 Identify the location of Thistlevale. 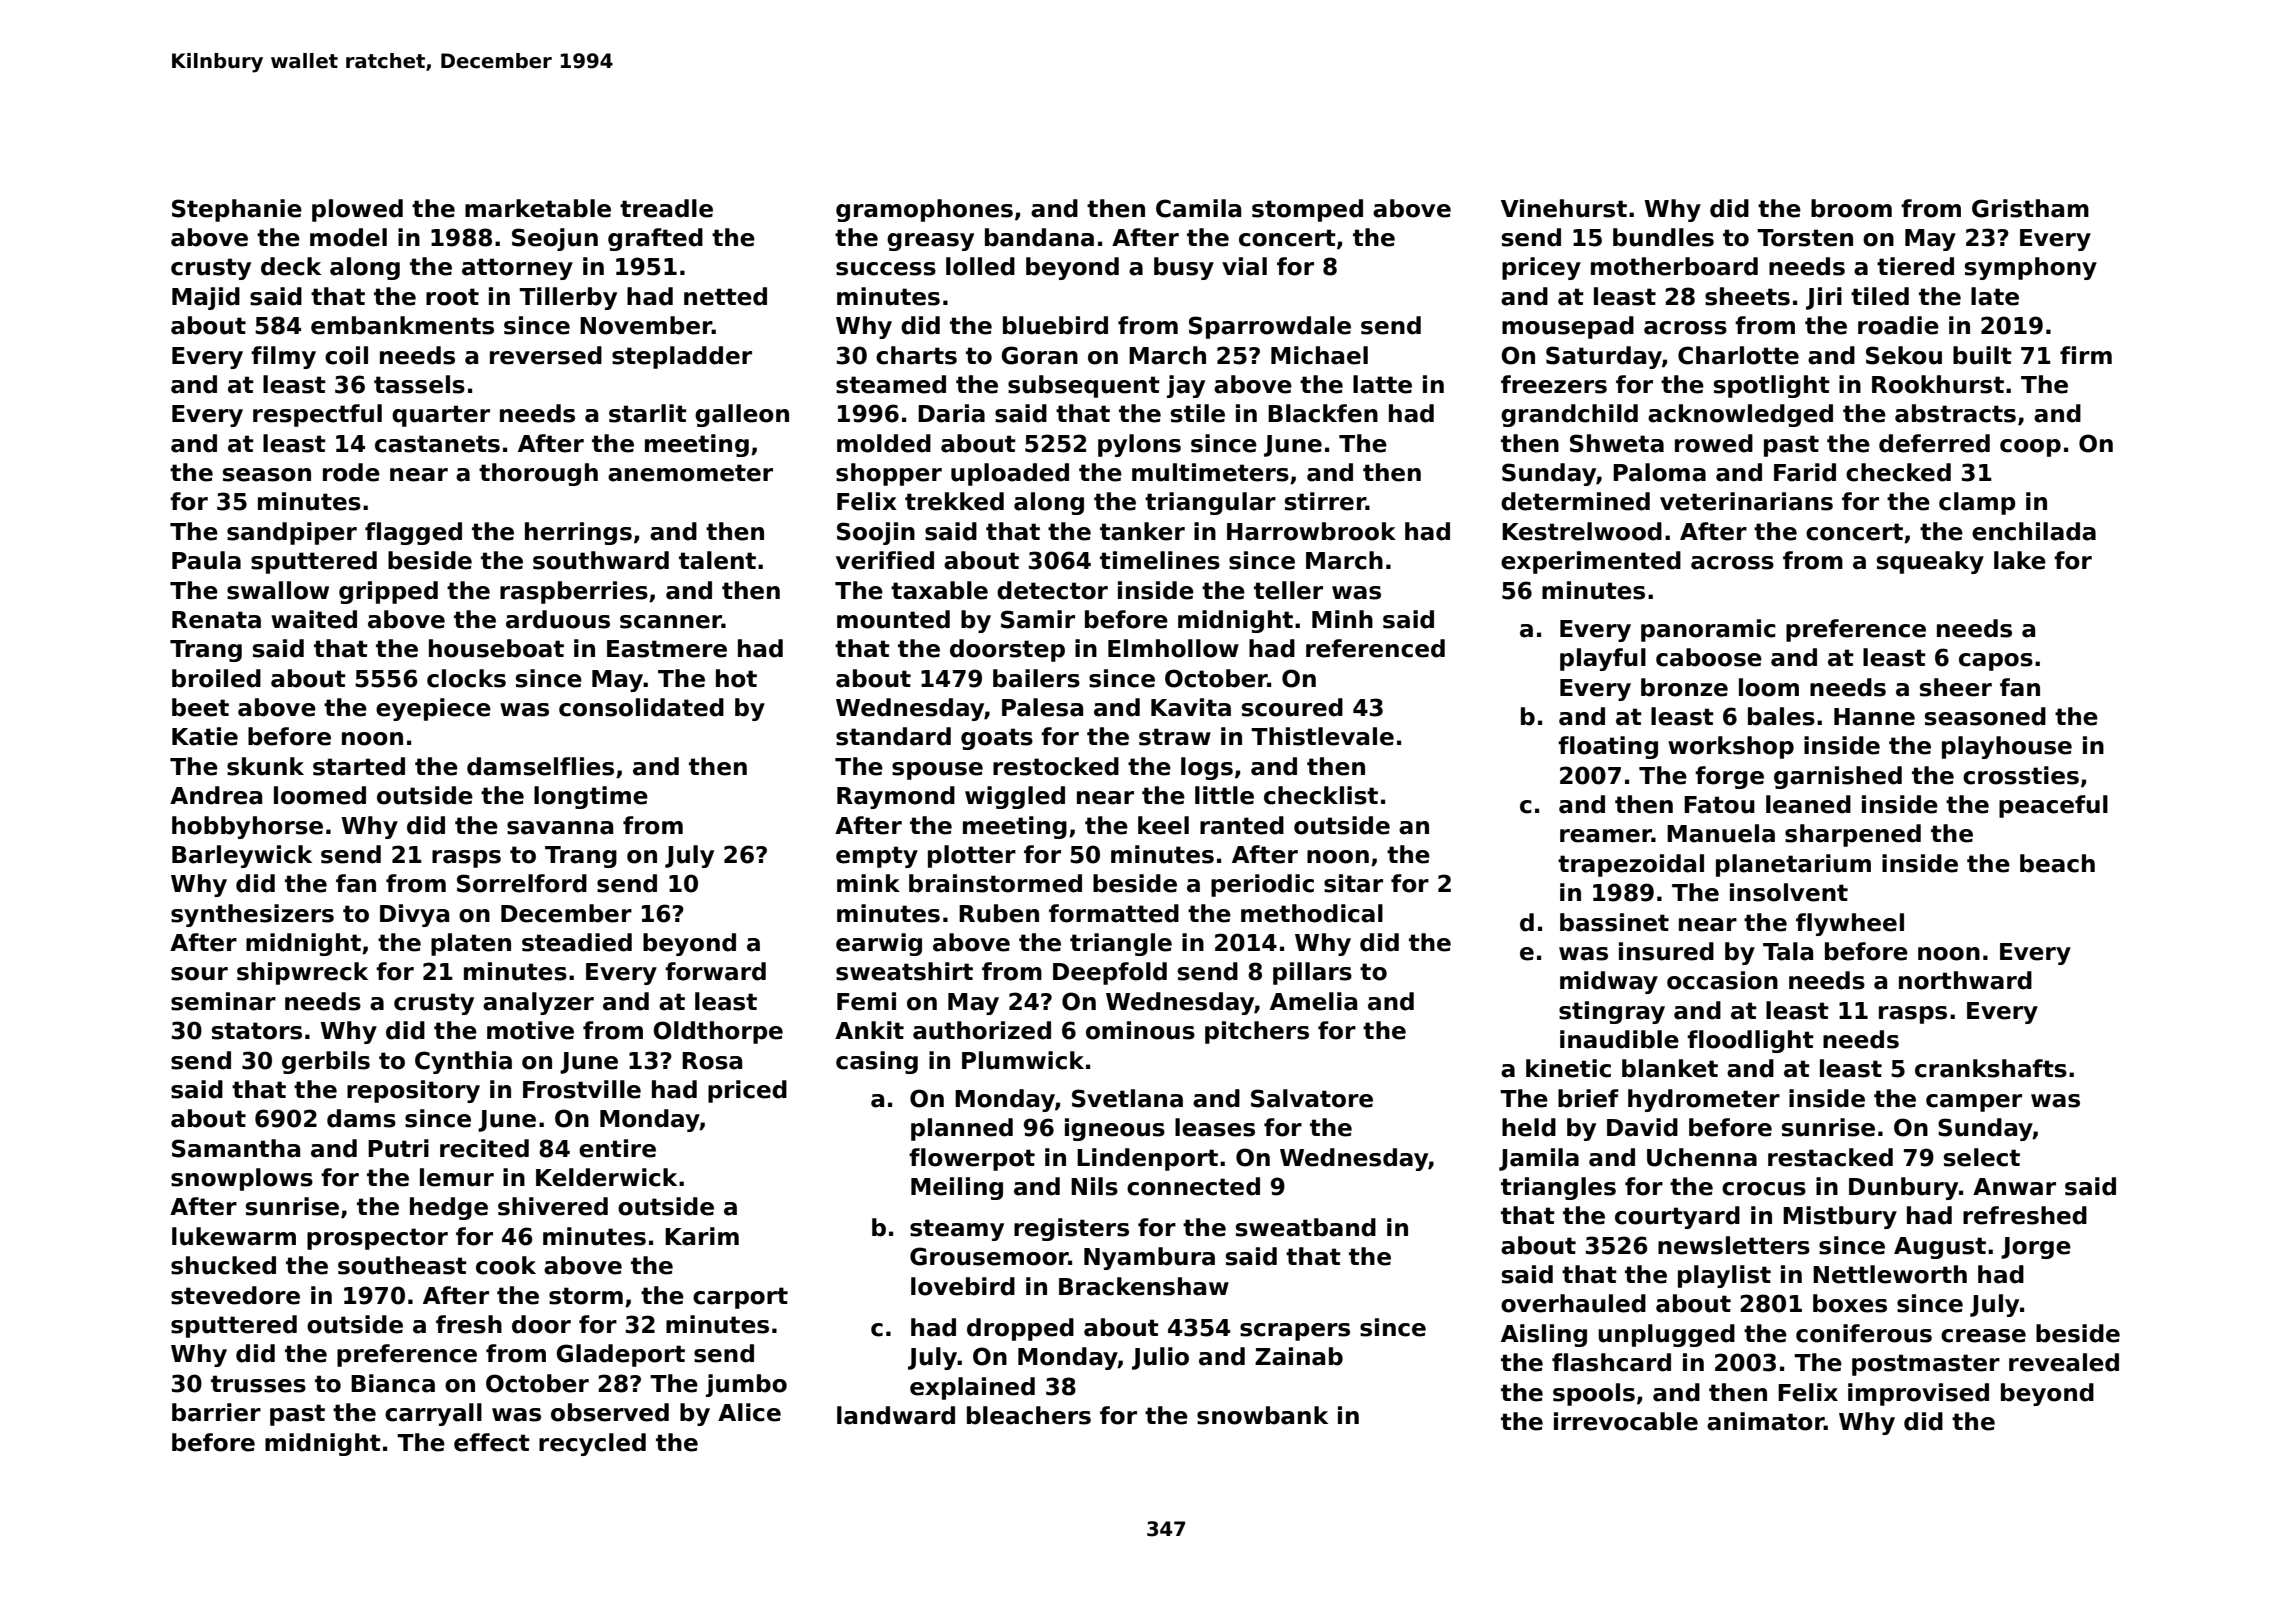
(1322, 736).
